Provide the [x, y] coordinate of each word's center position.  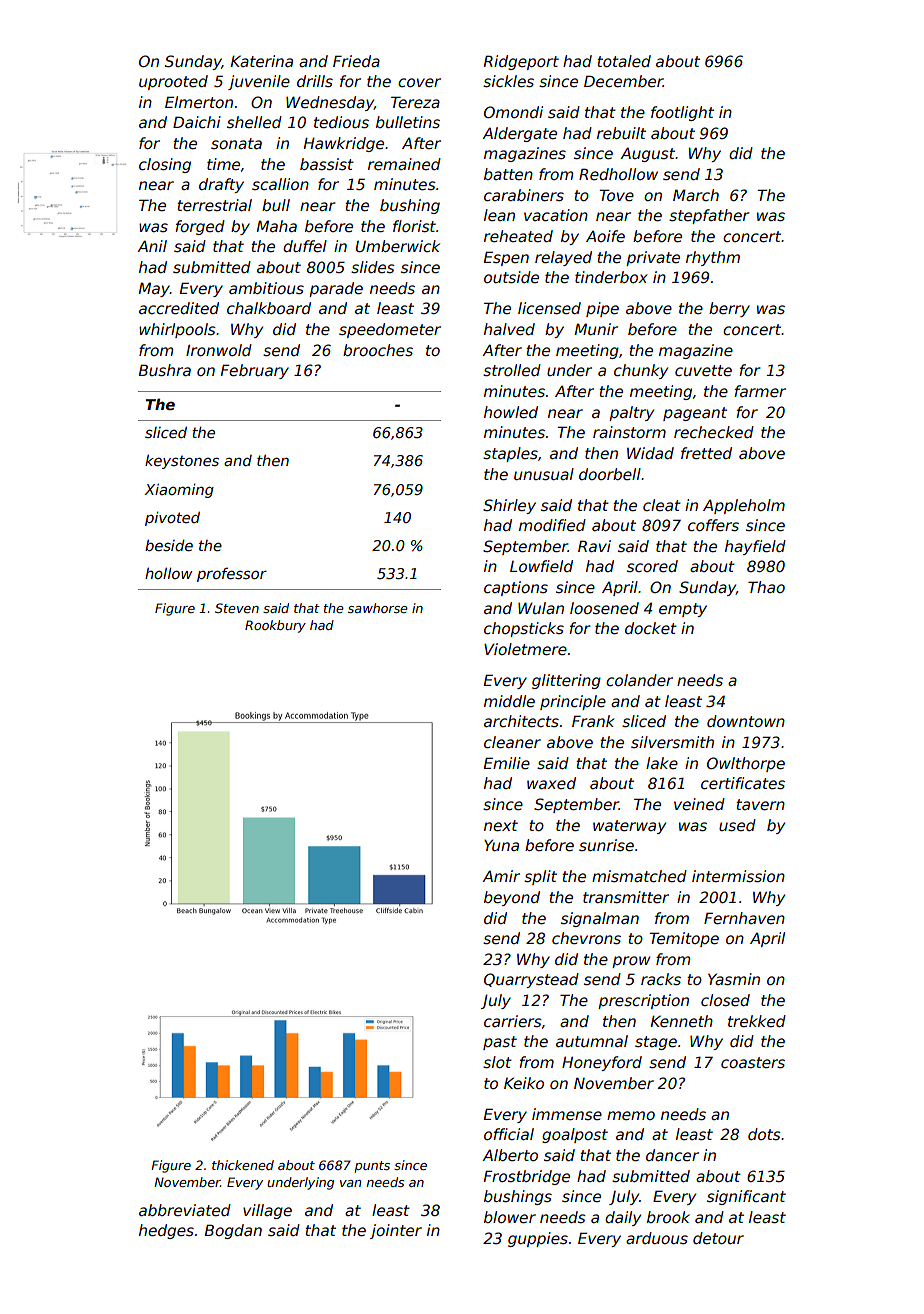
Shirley [509, 506]
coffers [713, 525]
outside [511, 277]
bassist [327, 164]
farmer [760, 391]
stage [656, 1043]
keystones [182, 462]
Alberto [510, 1155]
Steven [237, 608]
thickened [243, 1165]
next [501, 825]
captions [516, 588]
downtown [746, 721]
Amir [501, 876]
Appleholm [744, 506]
